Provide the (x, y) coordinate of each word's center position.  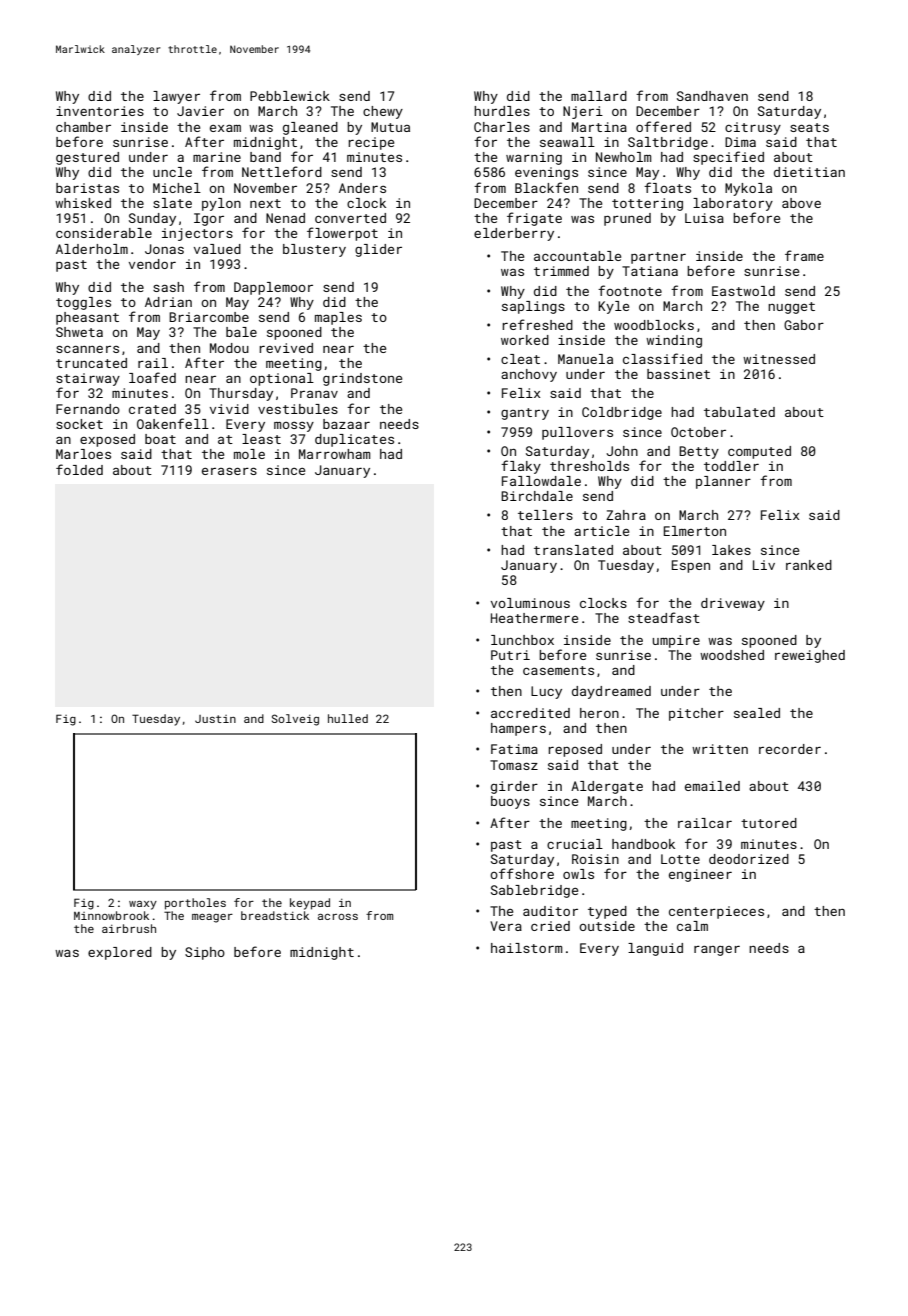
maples (338, 318)
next (265, 203)
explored (120, 953)
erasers (229, 471)
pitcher (696, 714)
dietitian (809, 172)
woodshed (732, 655)
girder (514, 787)
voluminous (530, 603)
